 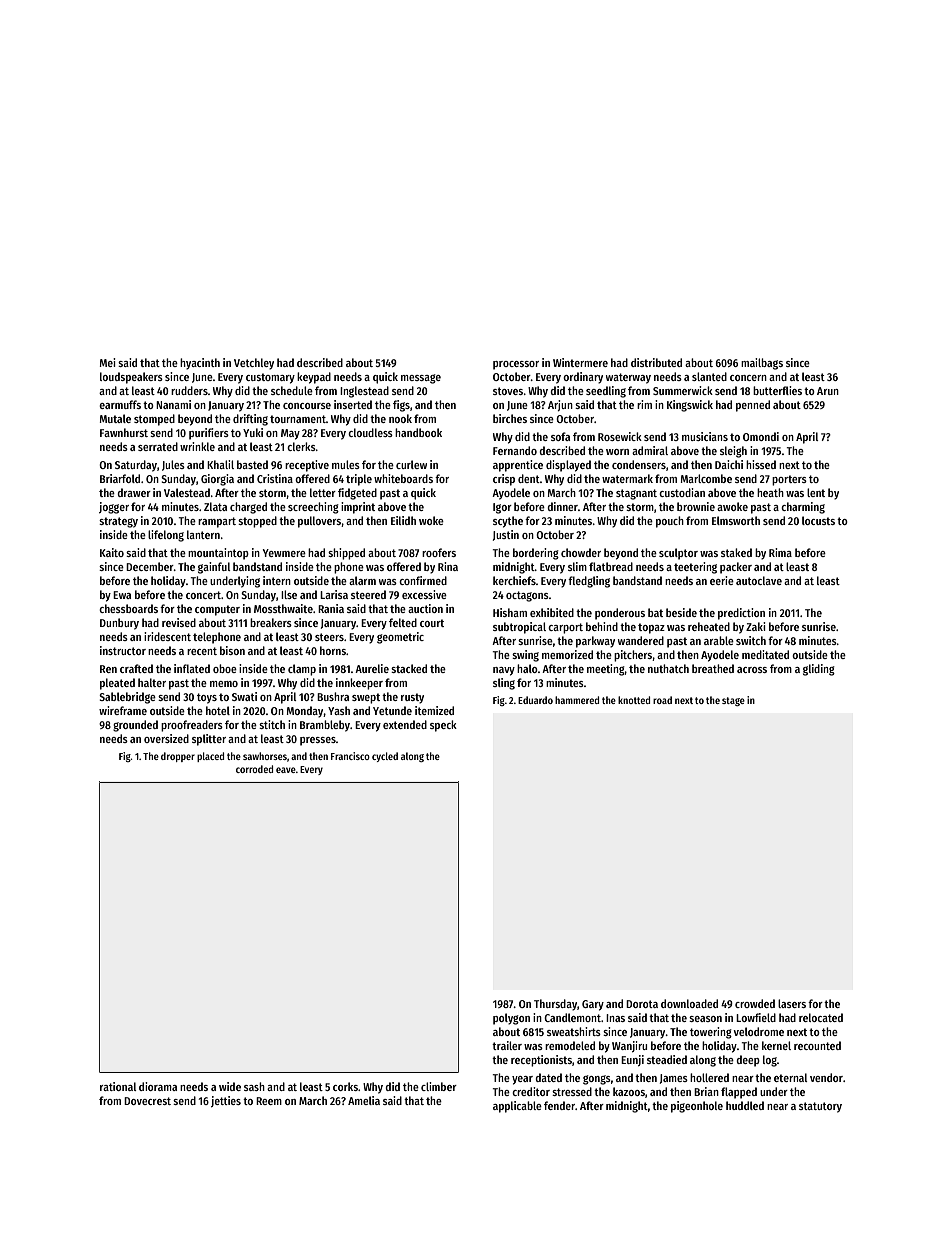 I want to click on instructor, so click(x=123, y=650).
